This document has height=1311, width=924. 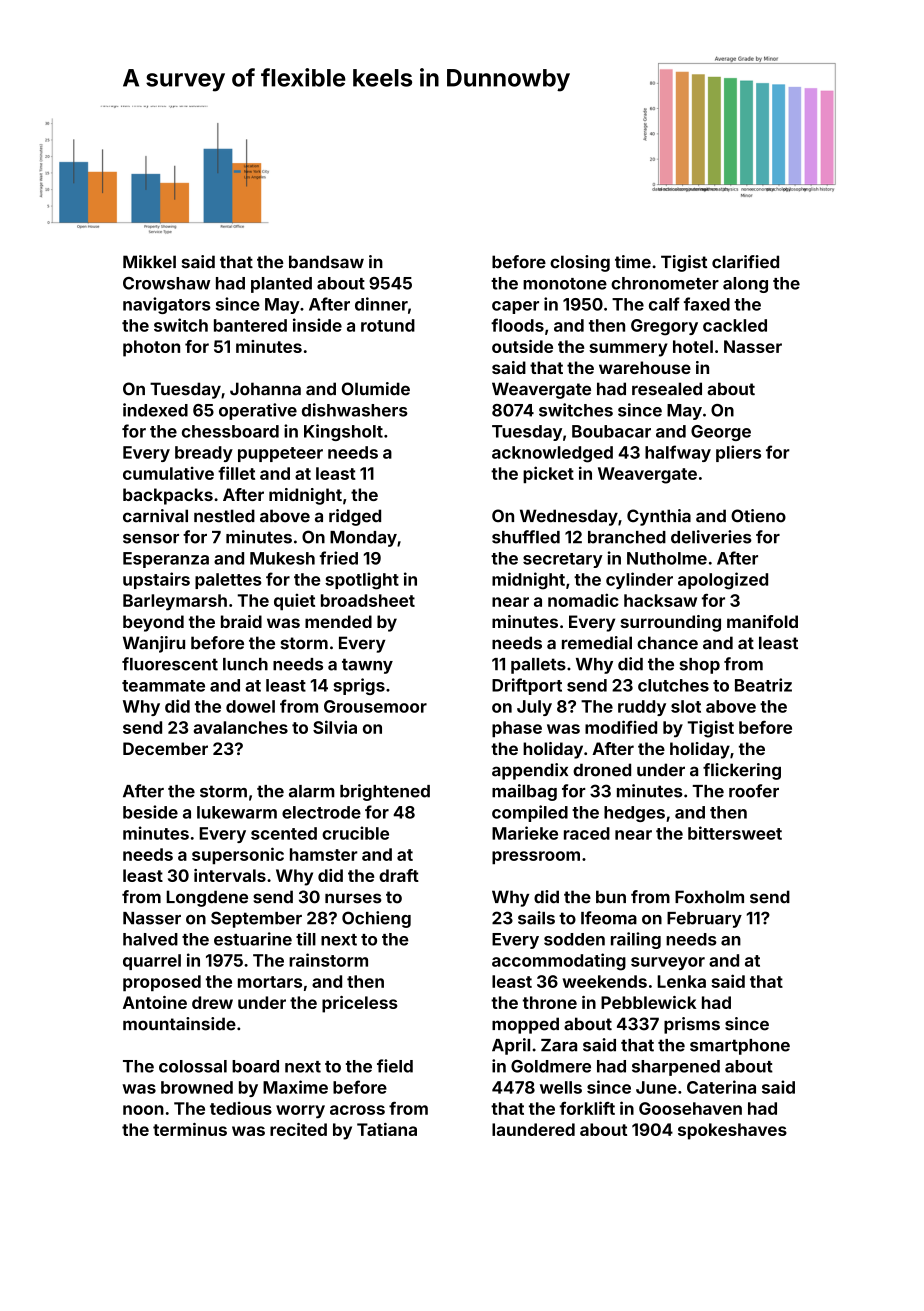 I want to click on bittersweet, so click(x=735, y=833).
